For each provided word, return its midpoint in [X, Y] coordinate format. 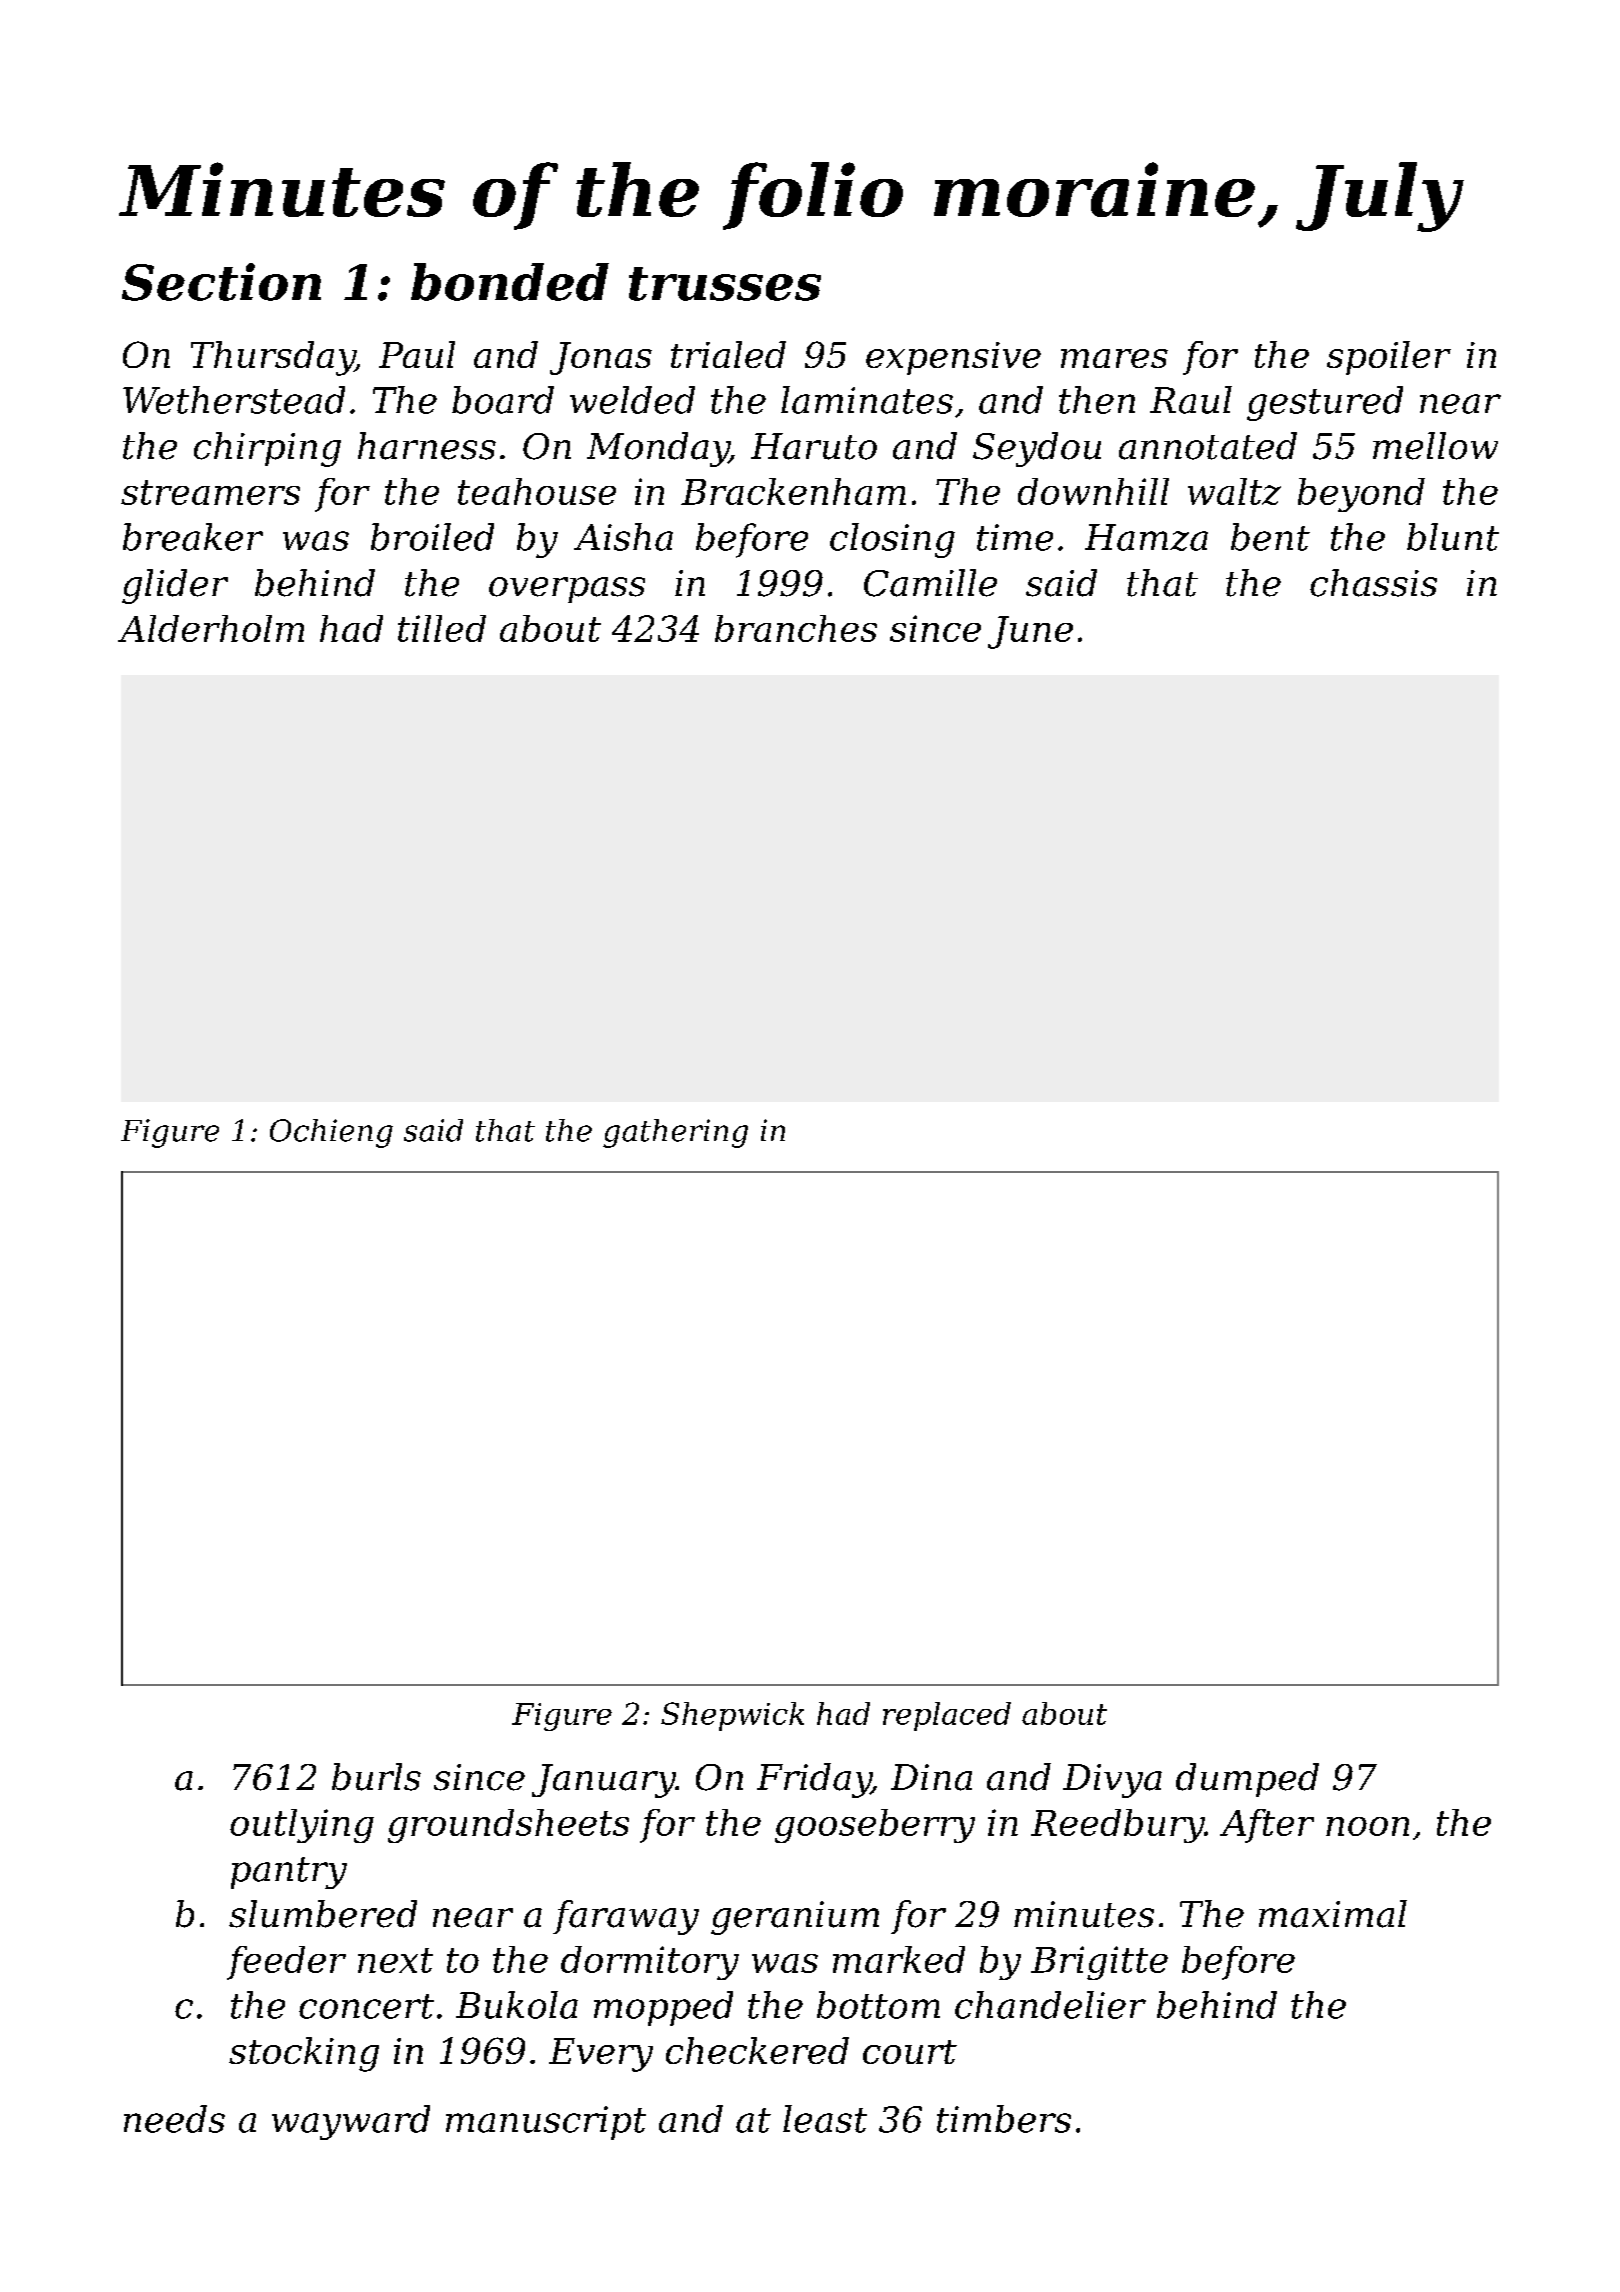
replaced [947, 1716]
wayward [351, 2122]
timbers [1004, 2119]
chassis [1373, 583]
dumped [1247, 1780]
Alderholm [211, 628]
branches [796, 628]
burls [376, 1777]
